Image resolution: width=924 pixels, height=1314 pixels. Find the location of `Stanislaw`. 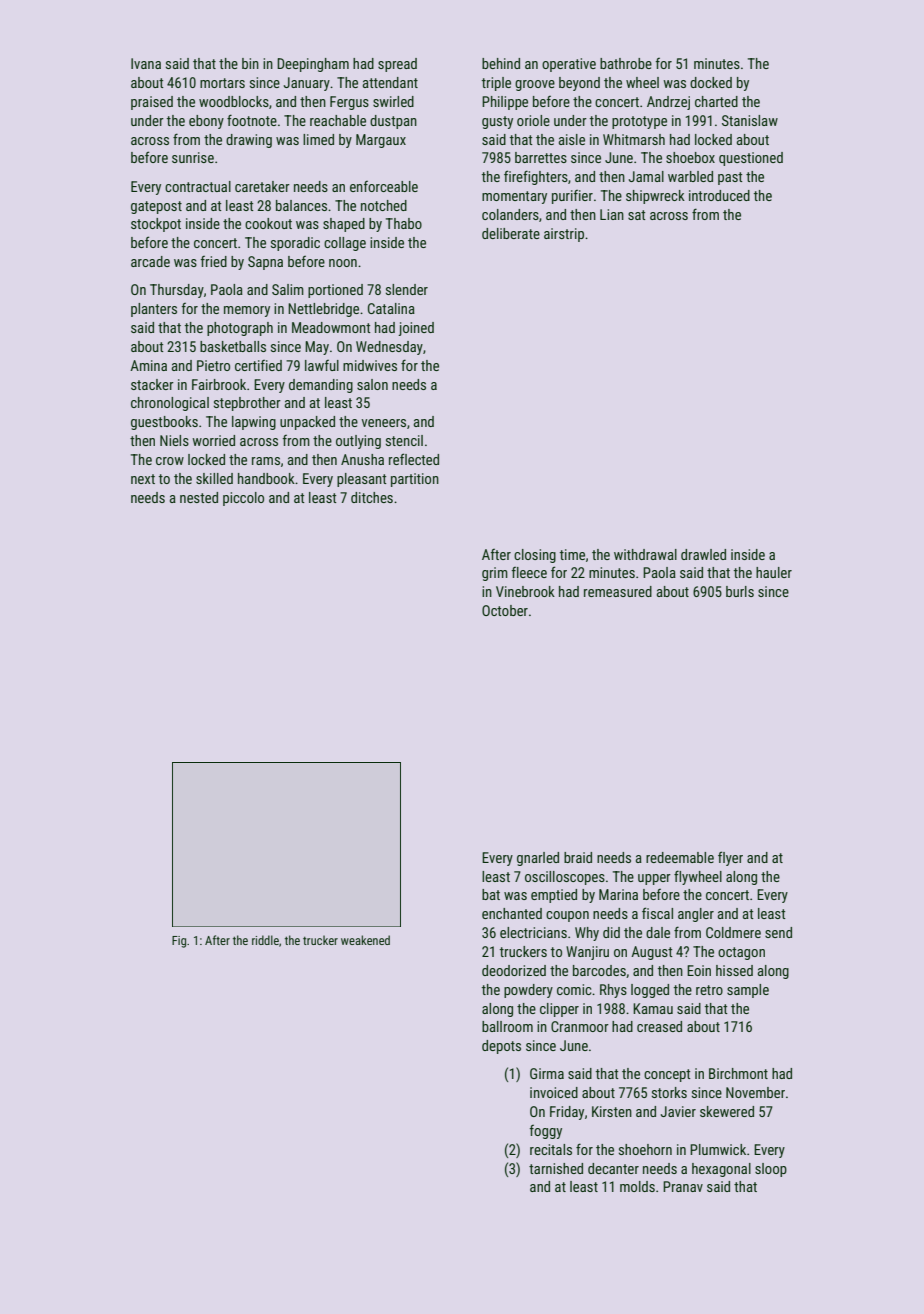

Stanislaw is located at coordinates (750, 120).
